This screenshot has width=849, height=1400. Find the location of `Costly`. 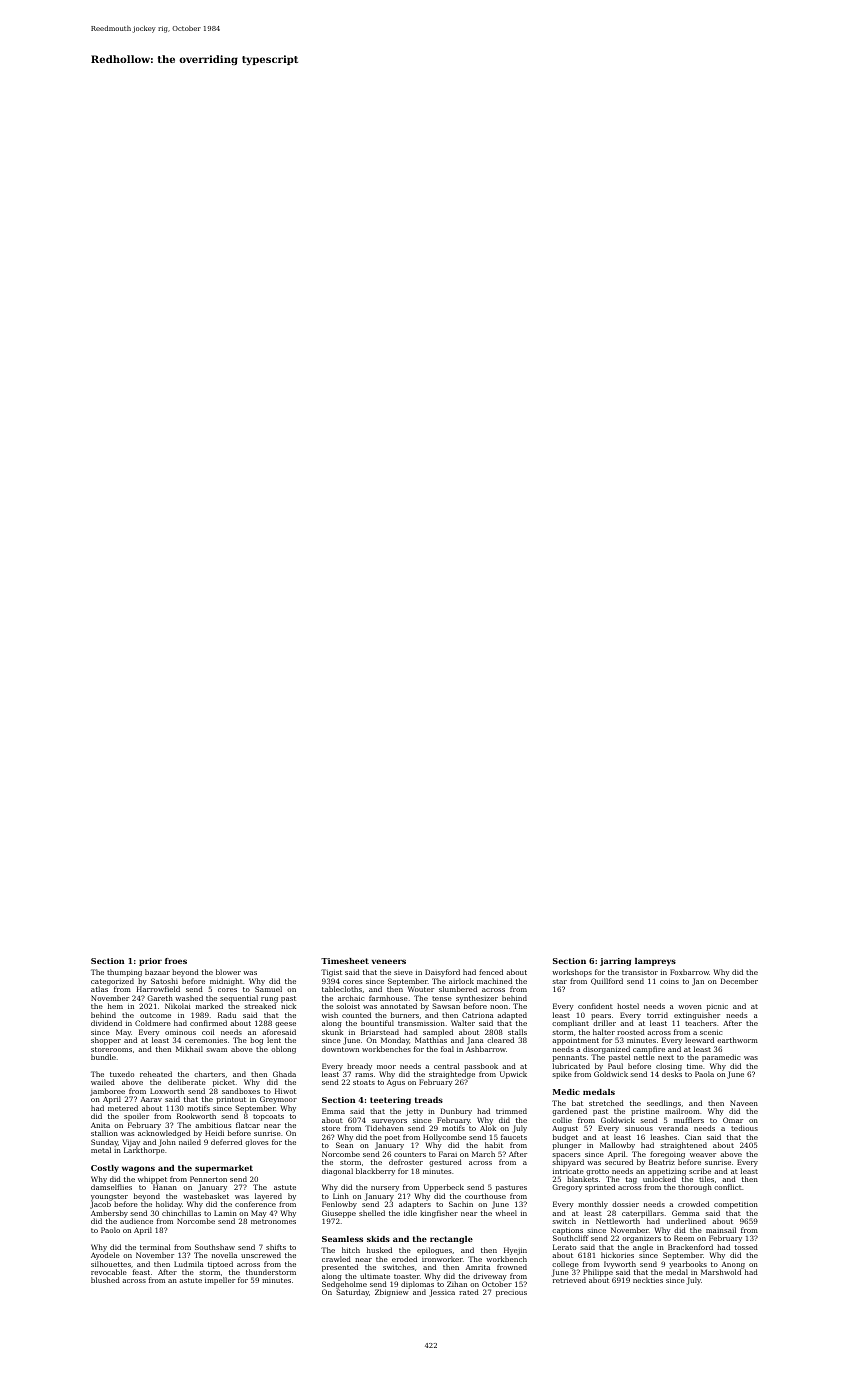

Costly is located at coordinates (105, 1169).
